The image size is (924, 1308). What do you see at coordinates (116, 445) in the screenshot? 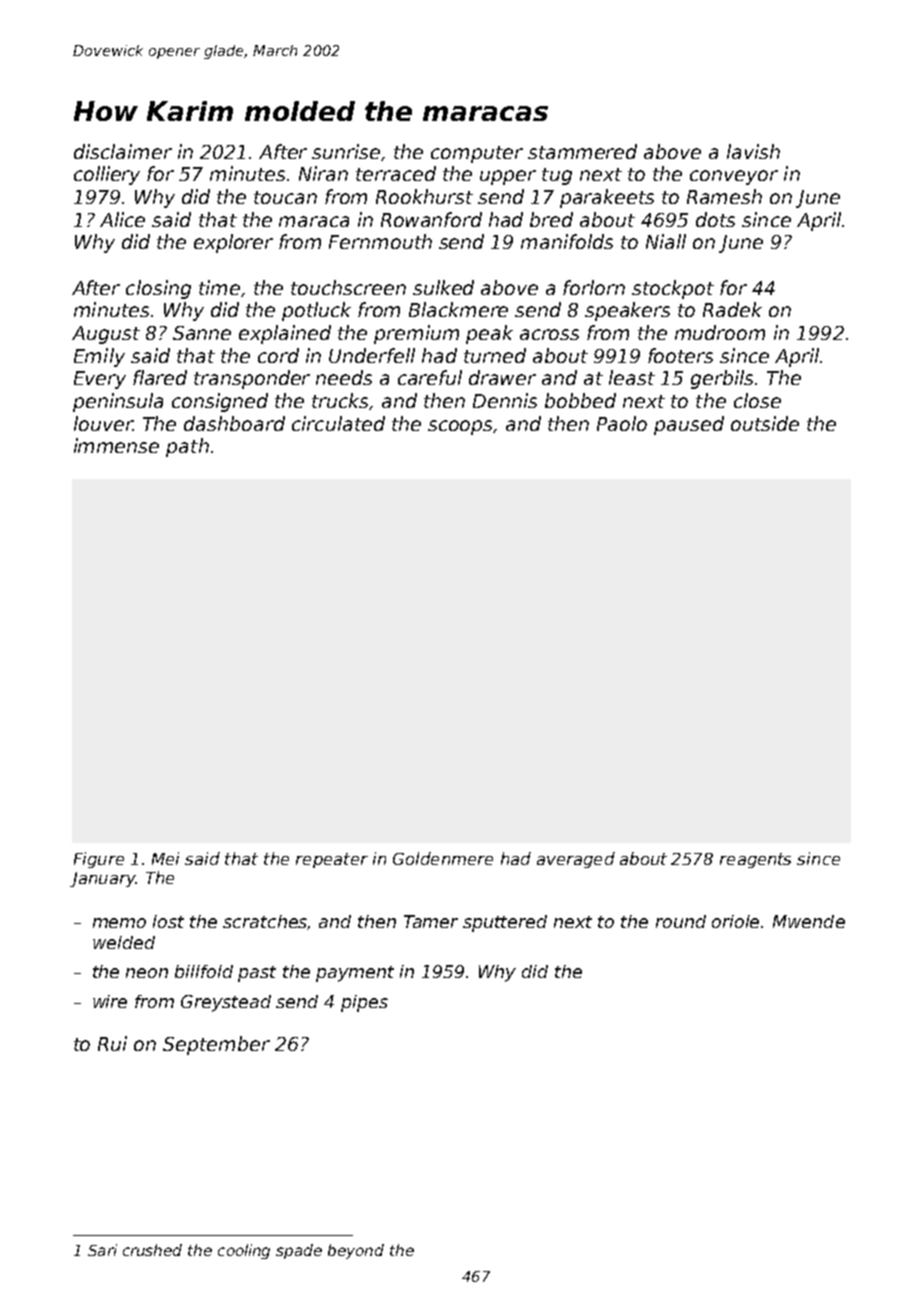
I see `immense` at bounding box center [116, 445].
